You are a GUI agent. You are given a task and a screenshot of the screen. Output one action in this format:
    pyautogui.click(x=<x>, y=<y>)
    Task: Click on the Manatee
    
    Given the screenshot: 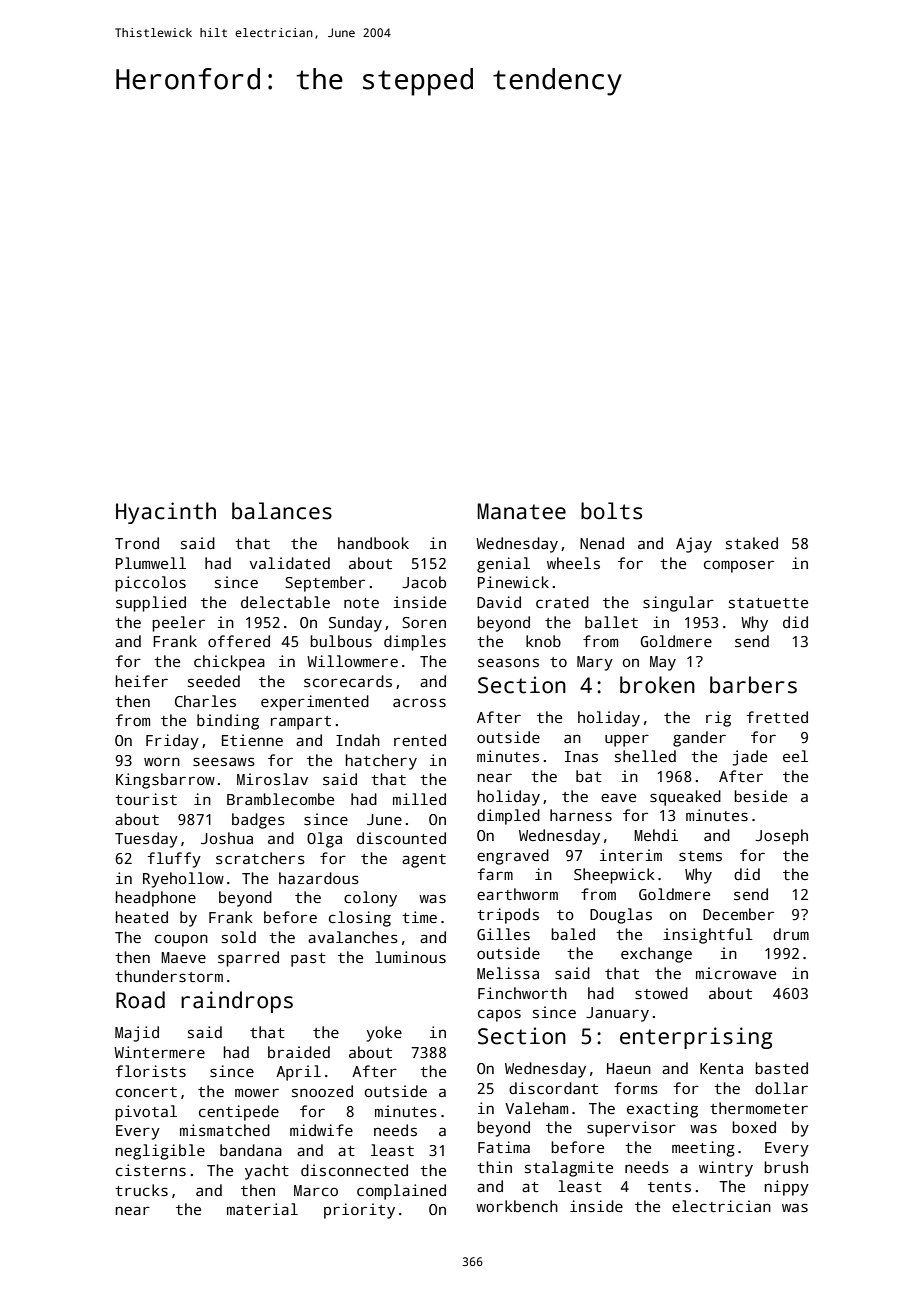 What is the action you would take?
    pyautogui.click(x=522, y=511)
